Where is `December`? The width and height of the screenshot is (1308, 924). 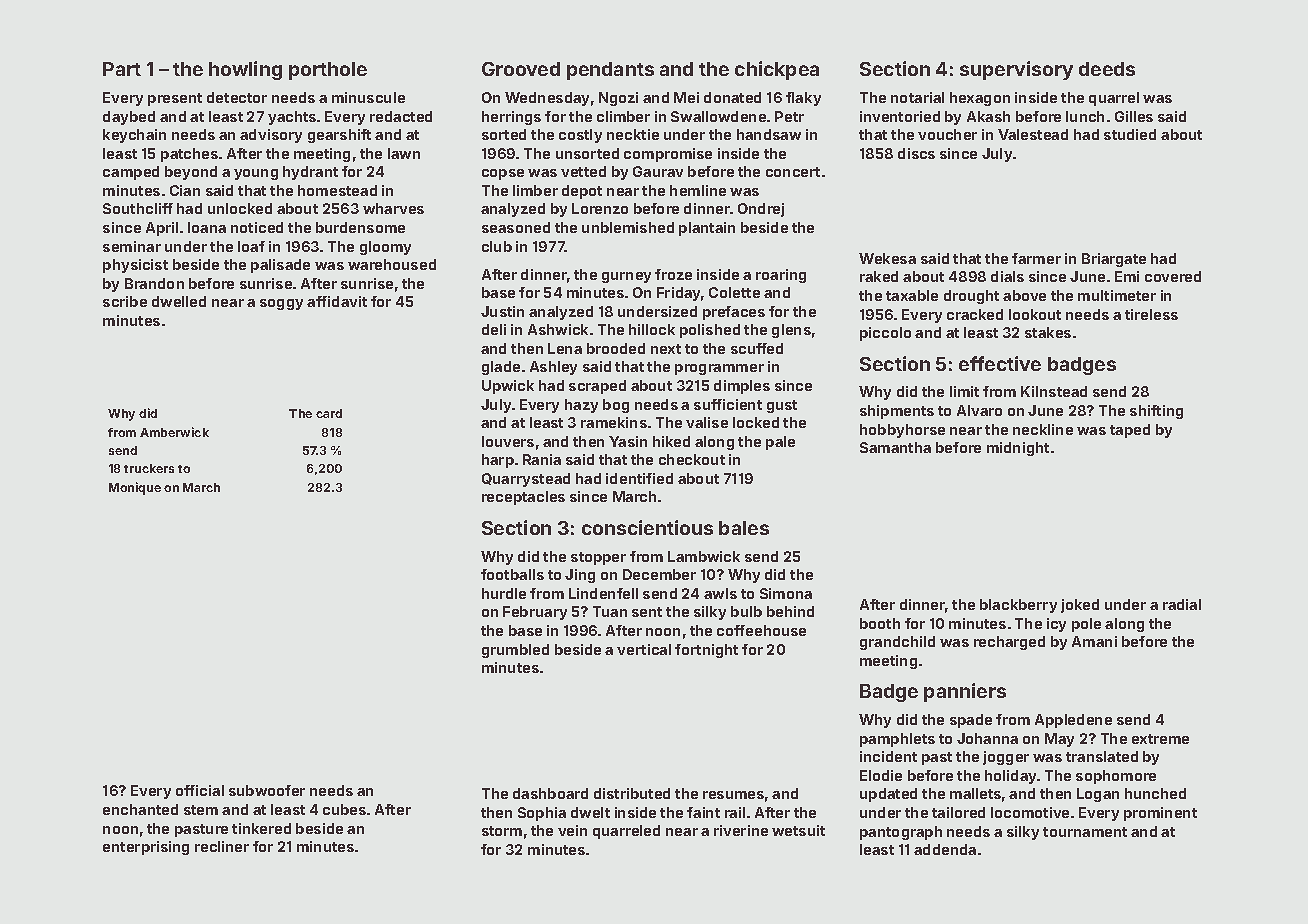
December is located at coordinates (659, 574).
